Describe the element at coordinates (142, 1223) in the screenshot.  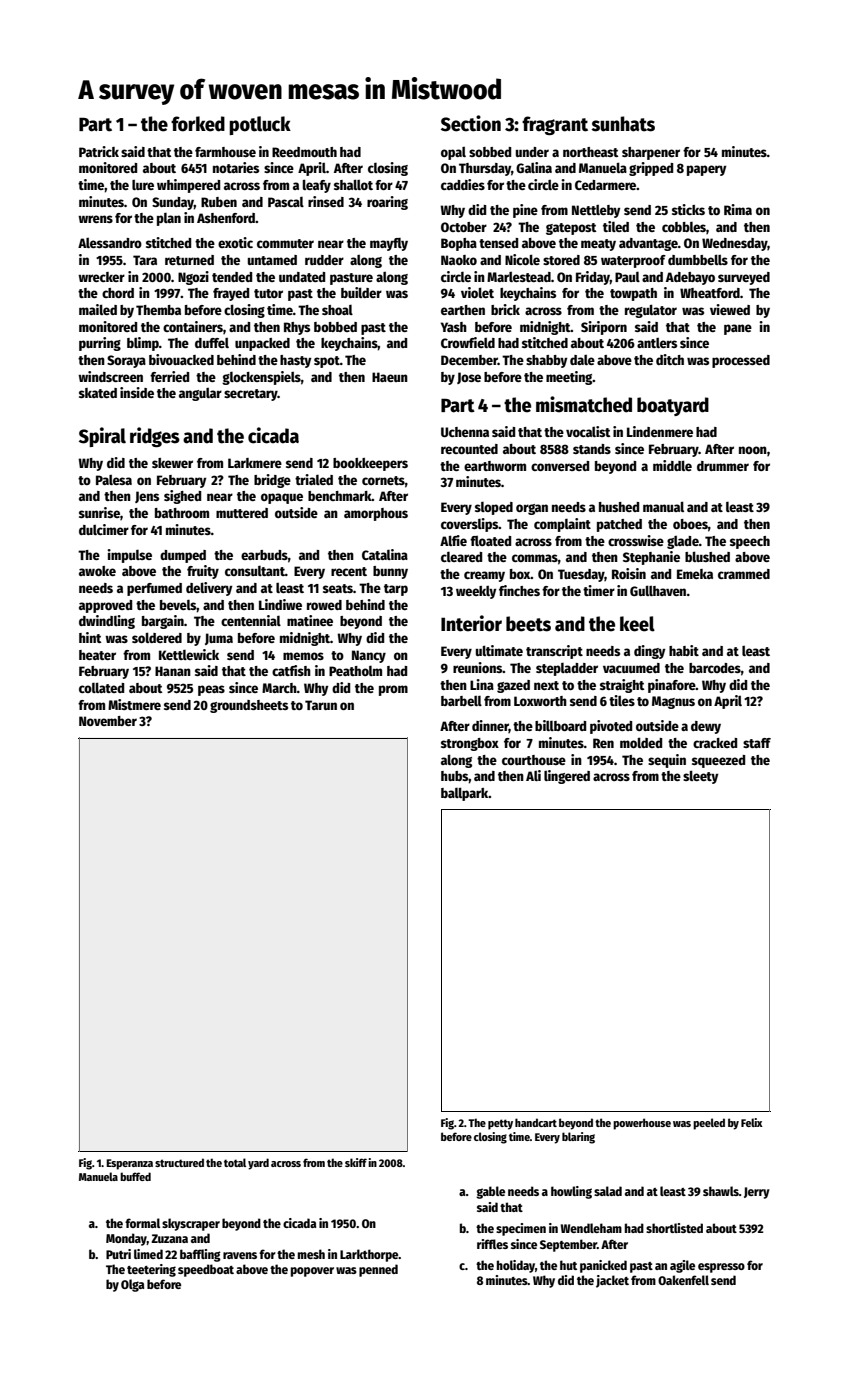
I see `formal` at that location.
